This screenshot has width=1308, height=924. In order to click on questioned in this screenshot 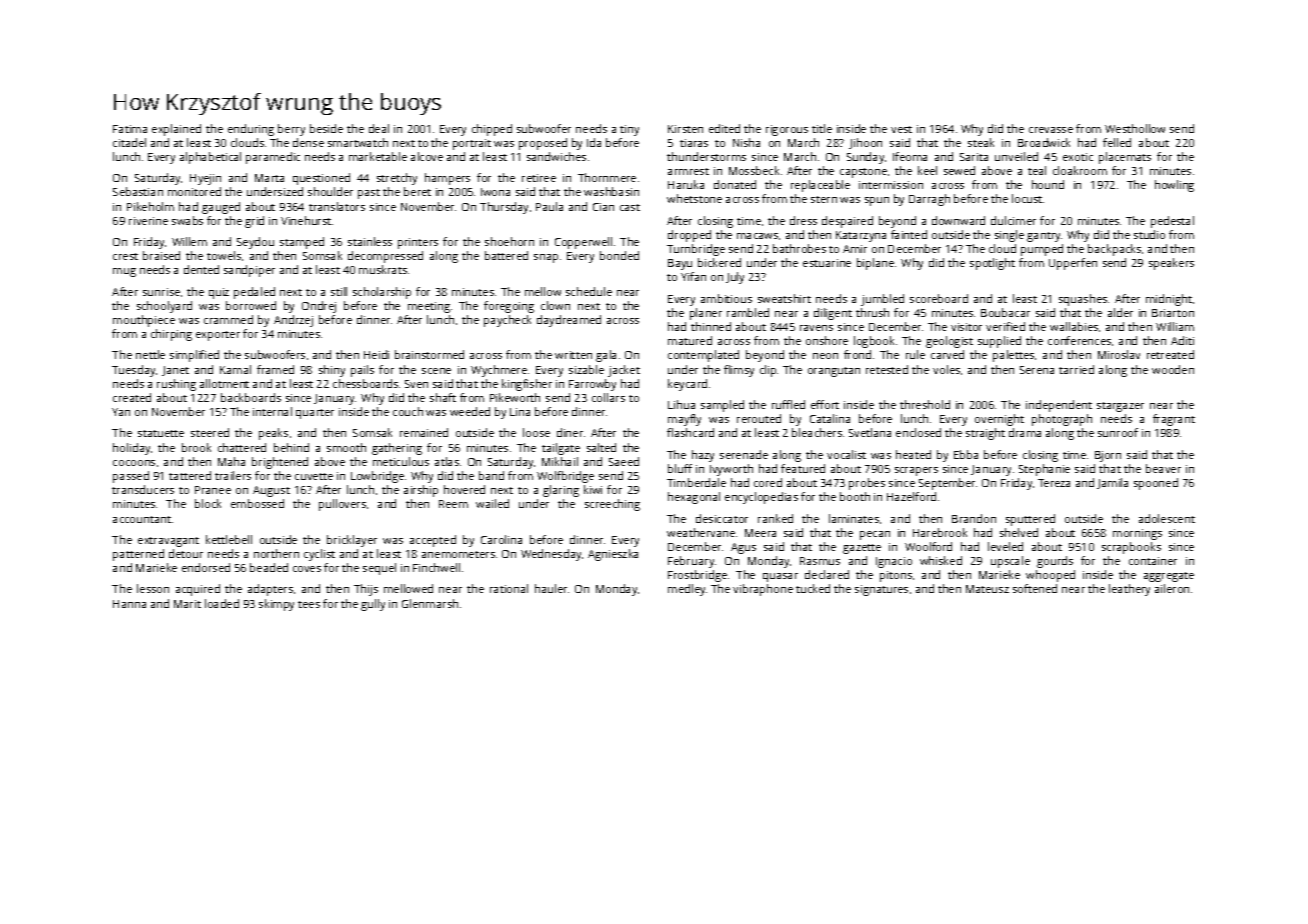, I will do `click(321, 179)`.
